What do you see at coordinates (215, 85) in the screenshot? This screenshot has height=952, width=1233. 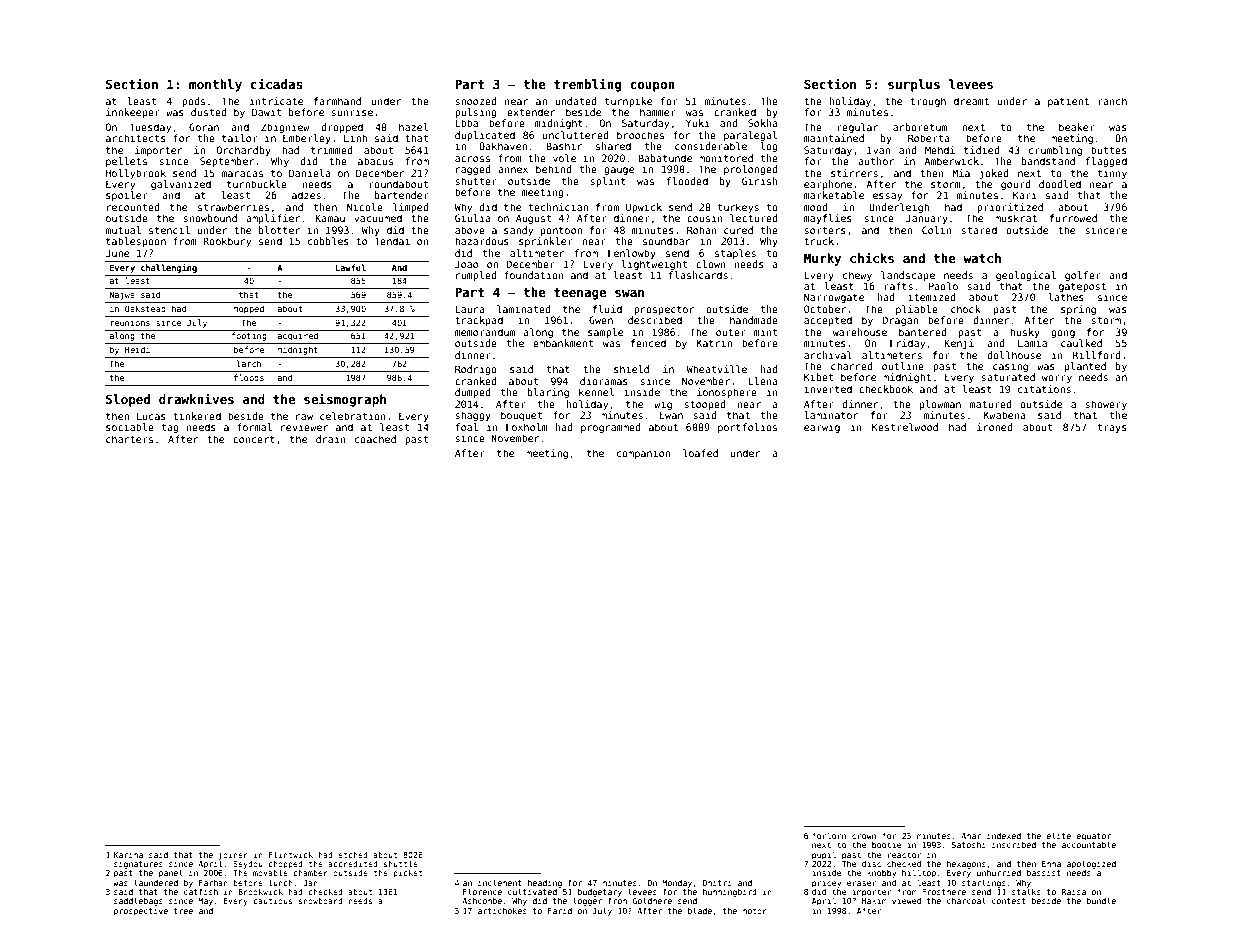 I see `monthly` at bounding box center [215, 85].
